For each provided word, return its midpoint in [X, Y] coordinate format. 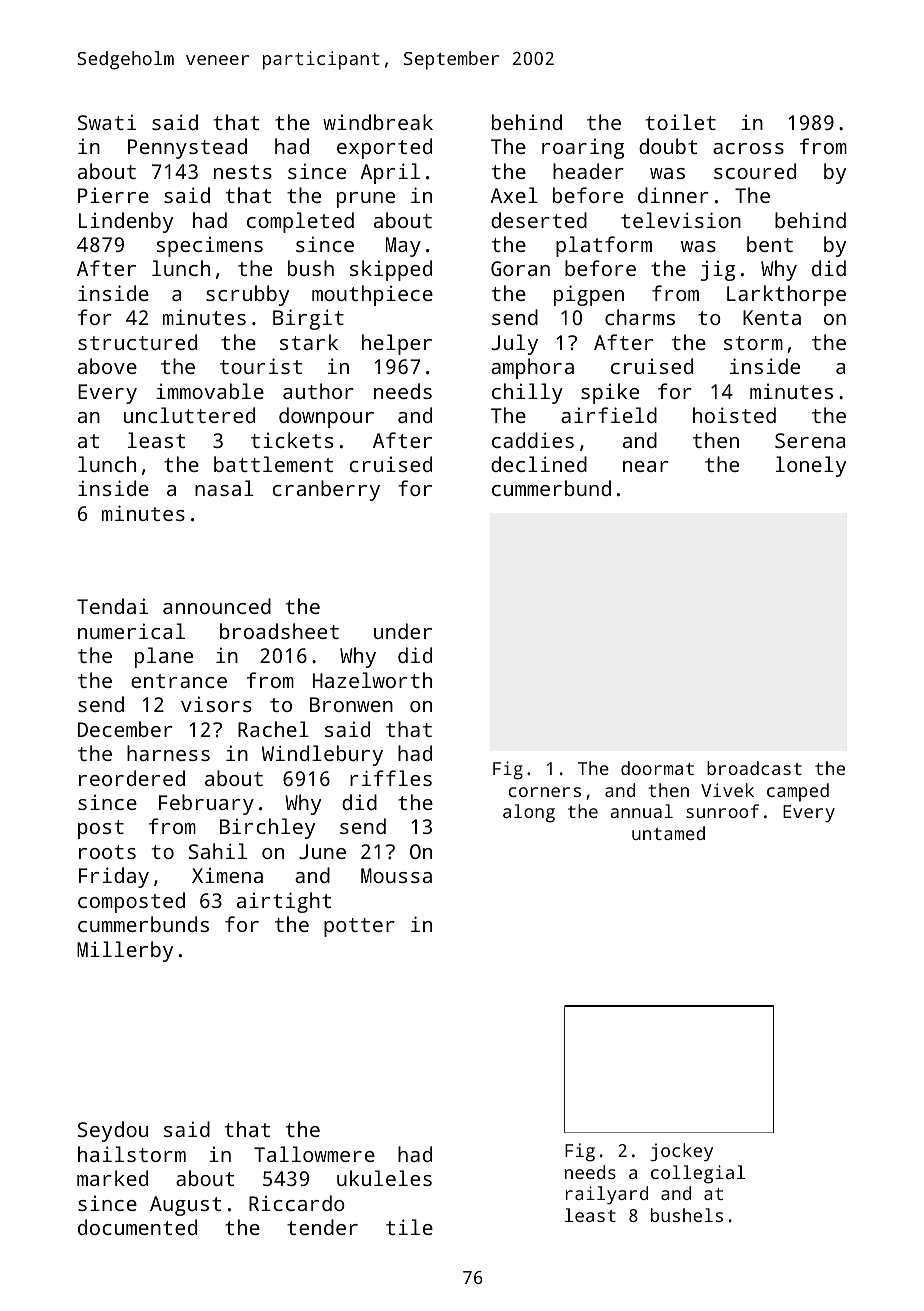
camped [798, 792]
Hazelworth [372, 680]
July [514, 344]
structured [137, 342]
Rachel [273, 729]
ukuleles [384, 1178]
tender [322, 1227]
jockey [681, 1152]
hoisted [734, 415]
